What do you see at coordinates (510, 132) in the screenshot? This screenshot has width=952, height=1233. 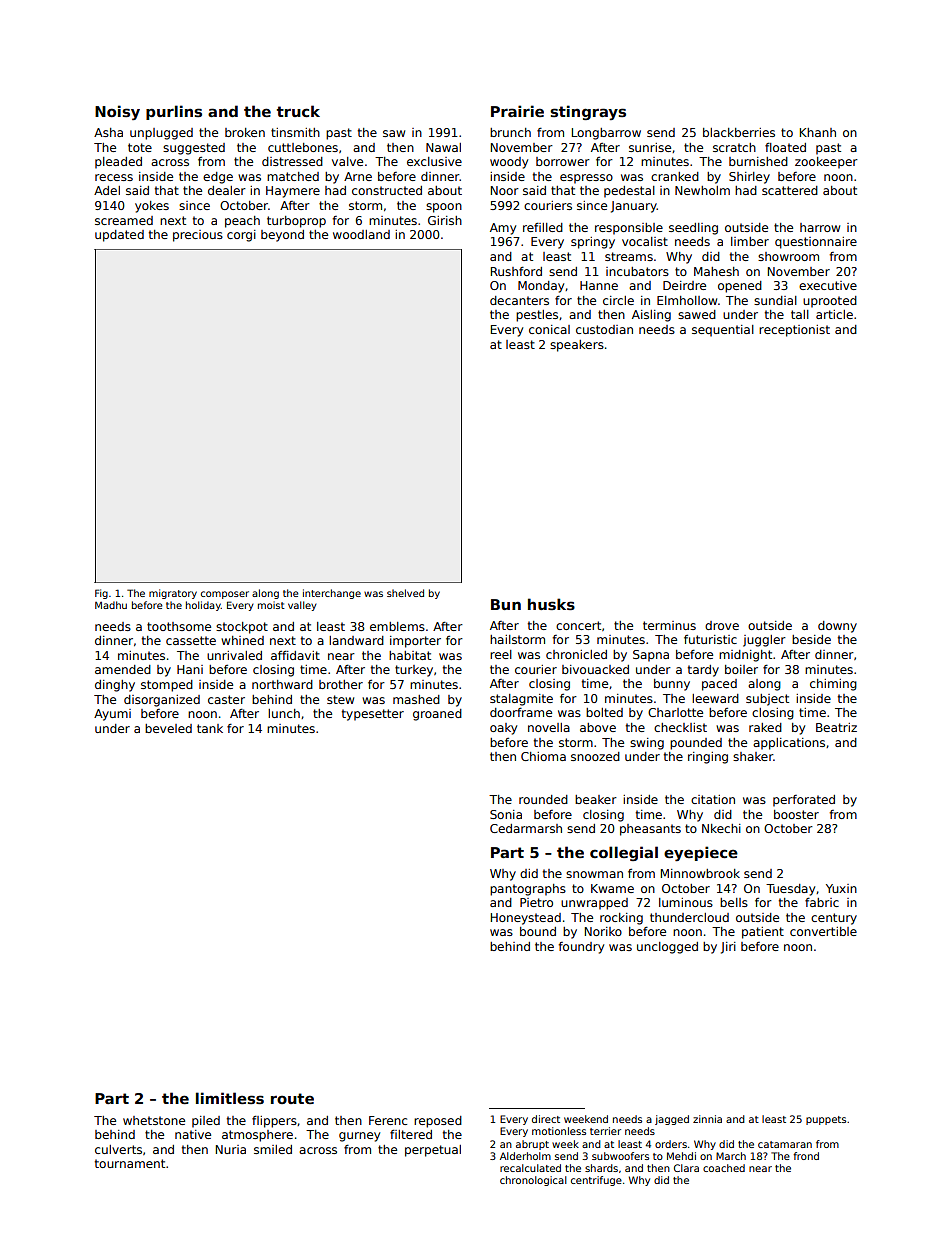 I see `brunch` at bounding box center [510, 132].
